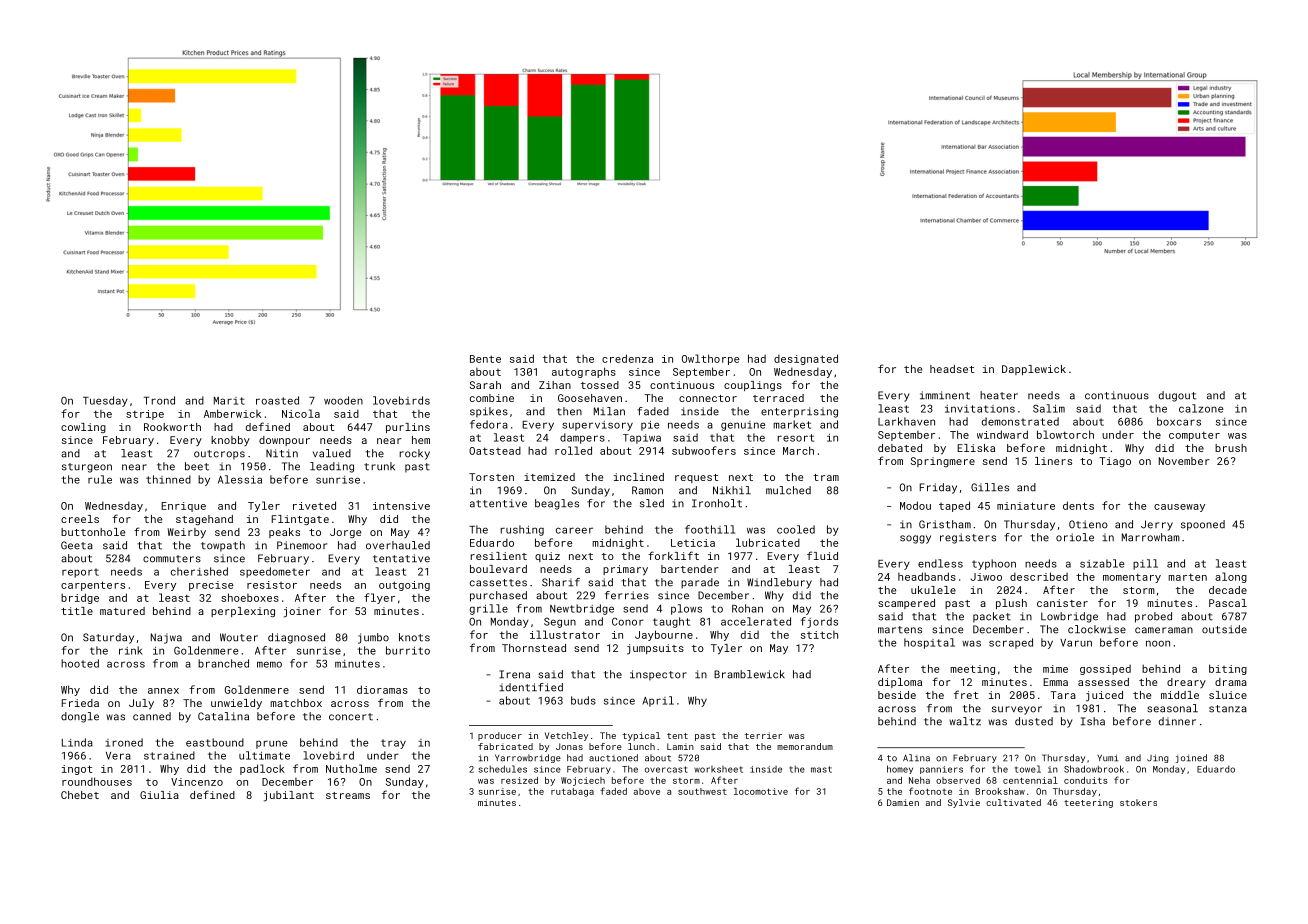 The width and height of the screenshot is (1308, 924). I want to click on Rohan, so click(747, 608).
